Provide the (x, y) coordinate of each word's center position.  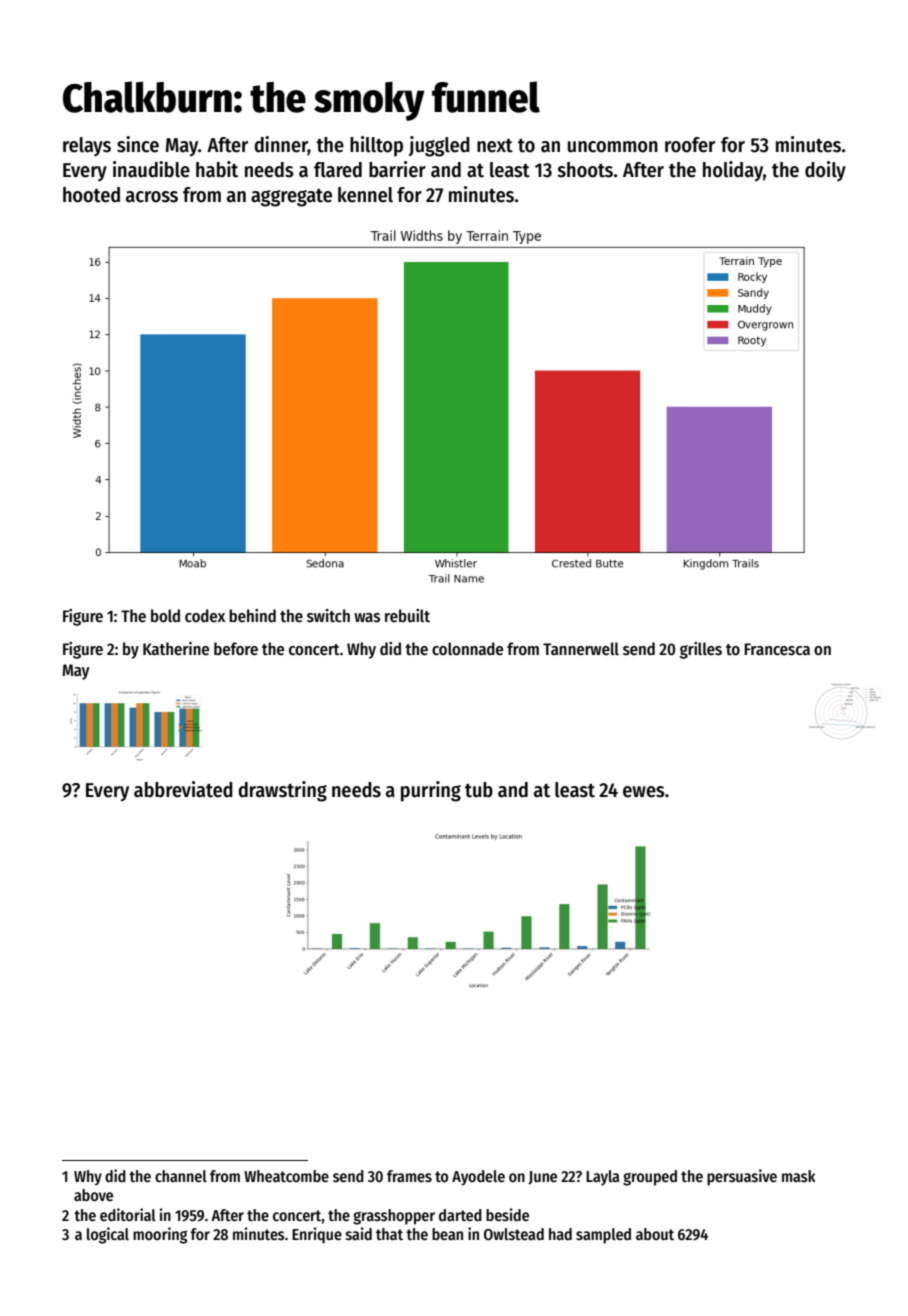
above (93, 1195)
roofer (690, 145)
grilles (701, 650)
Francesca (777, 649)
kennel (365, 195)
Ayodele (478, 1178)
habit (217, 169)
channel (181, 1176)
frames (409, 1176)
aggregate (291, 198)
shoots (585, 170)
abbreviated (183, 789)
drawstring (282, 791)
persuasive (742, 1177)
